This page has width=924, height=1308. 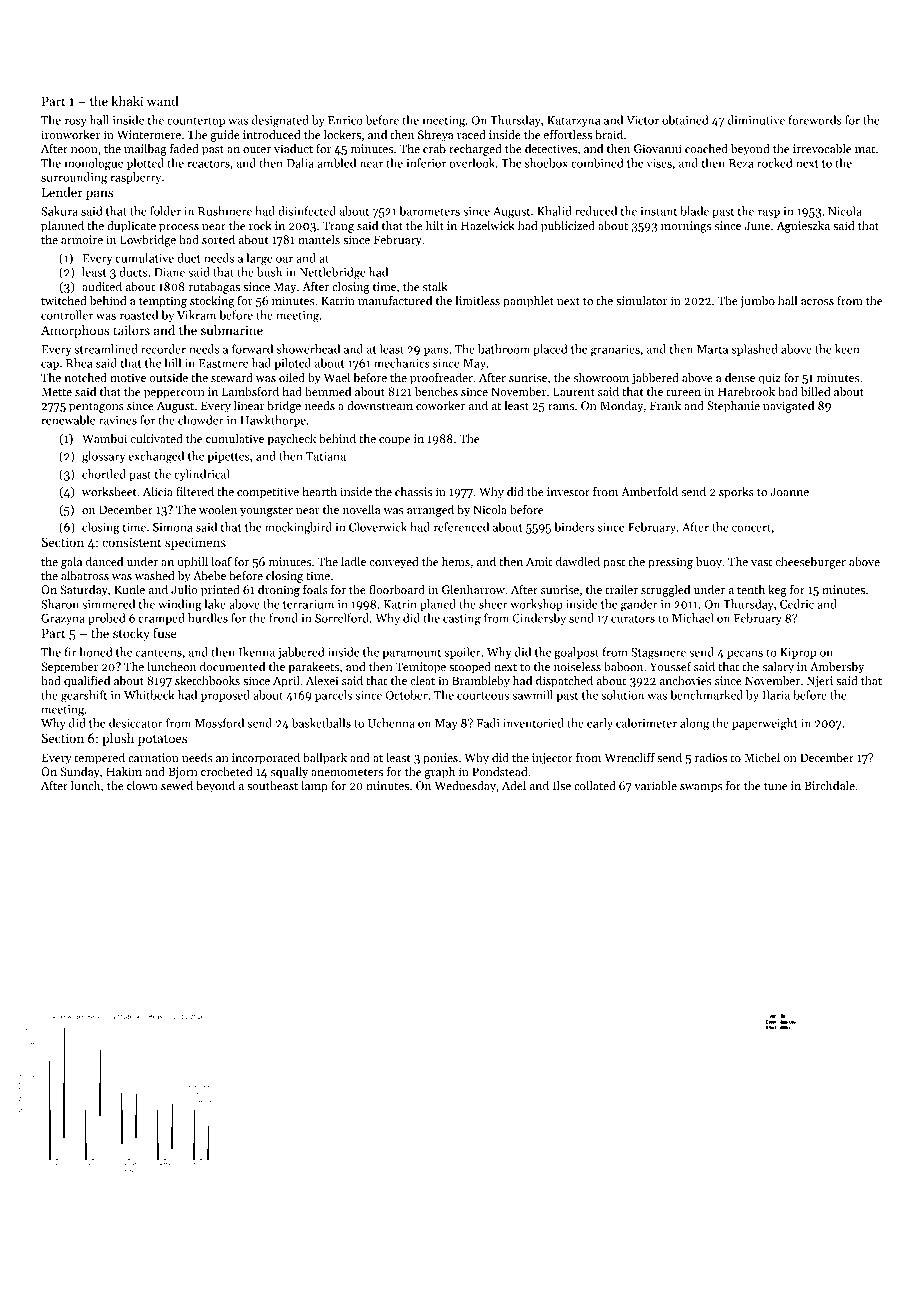 What do you see at coordinates (67, 315) in the page?
I see `controller` at bounding box center [67, 315].
